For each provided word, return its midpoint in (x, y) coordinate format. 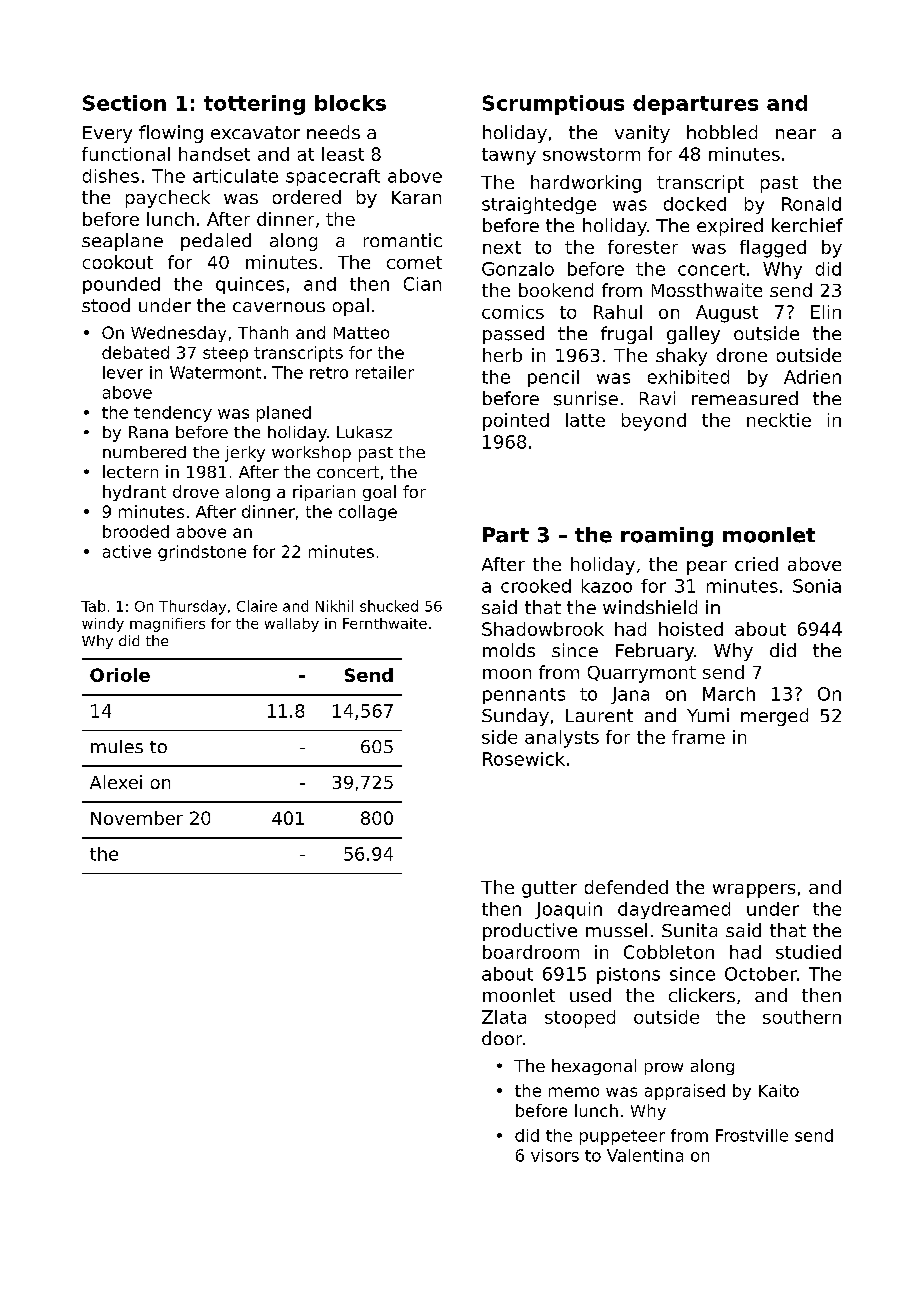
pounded (121, 285)
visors (555, 1155)
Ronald (811, 204)
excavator (255, 132)
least (343, 154)
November (137, 818)
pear (707, 568)
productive (530, 932)
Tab (93, 606)
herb (502, 355)
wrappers (754, 891)
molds (509, 650)
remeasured (745, 398)
